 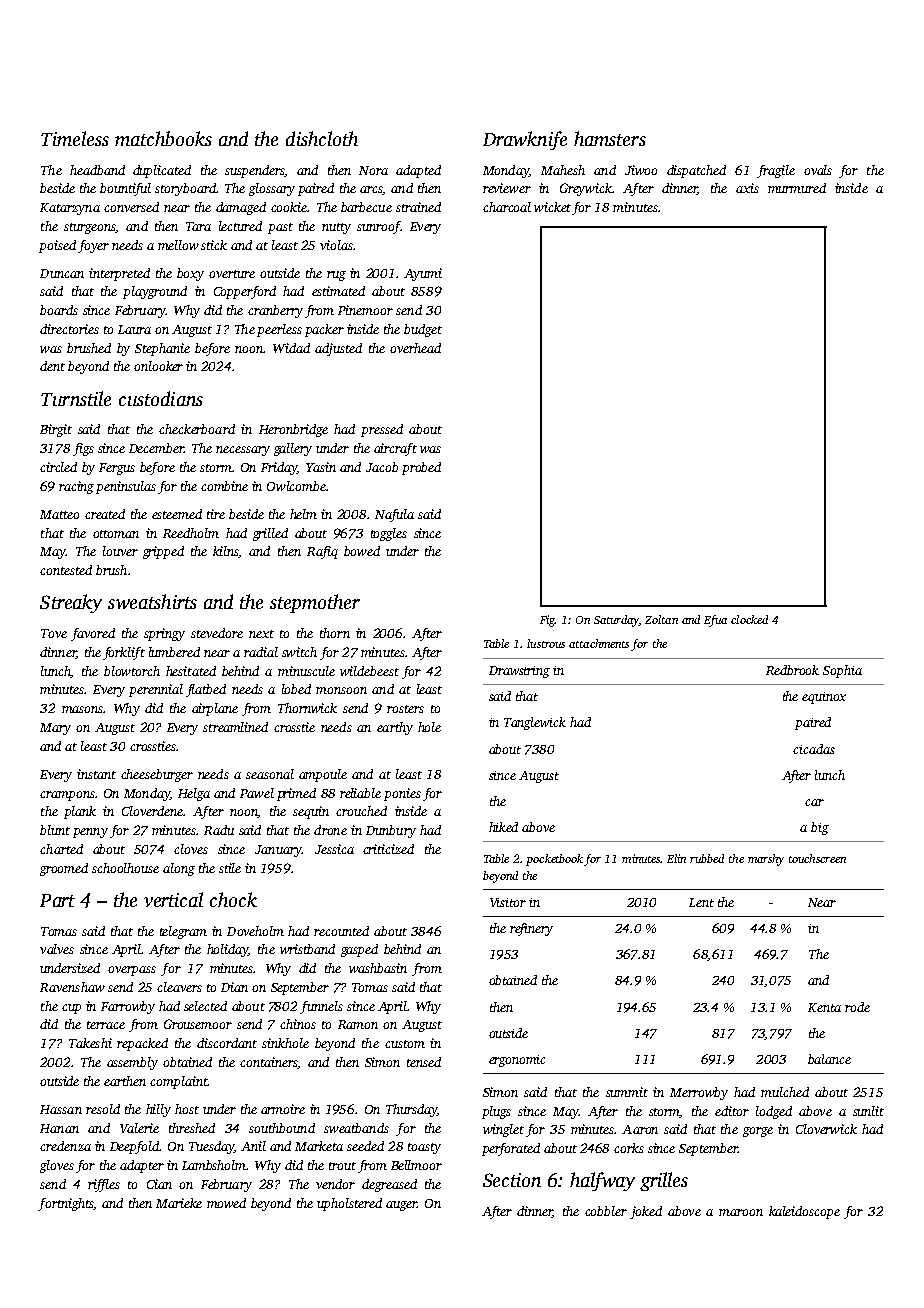 I want to click on overhead, so click(x=415, y=348).
